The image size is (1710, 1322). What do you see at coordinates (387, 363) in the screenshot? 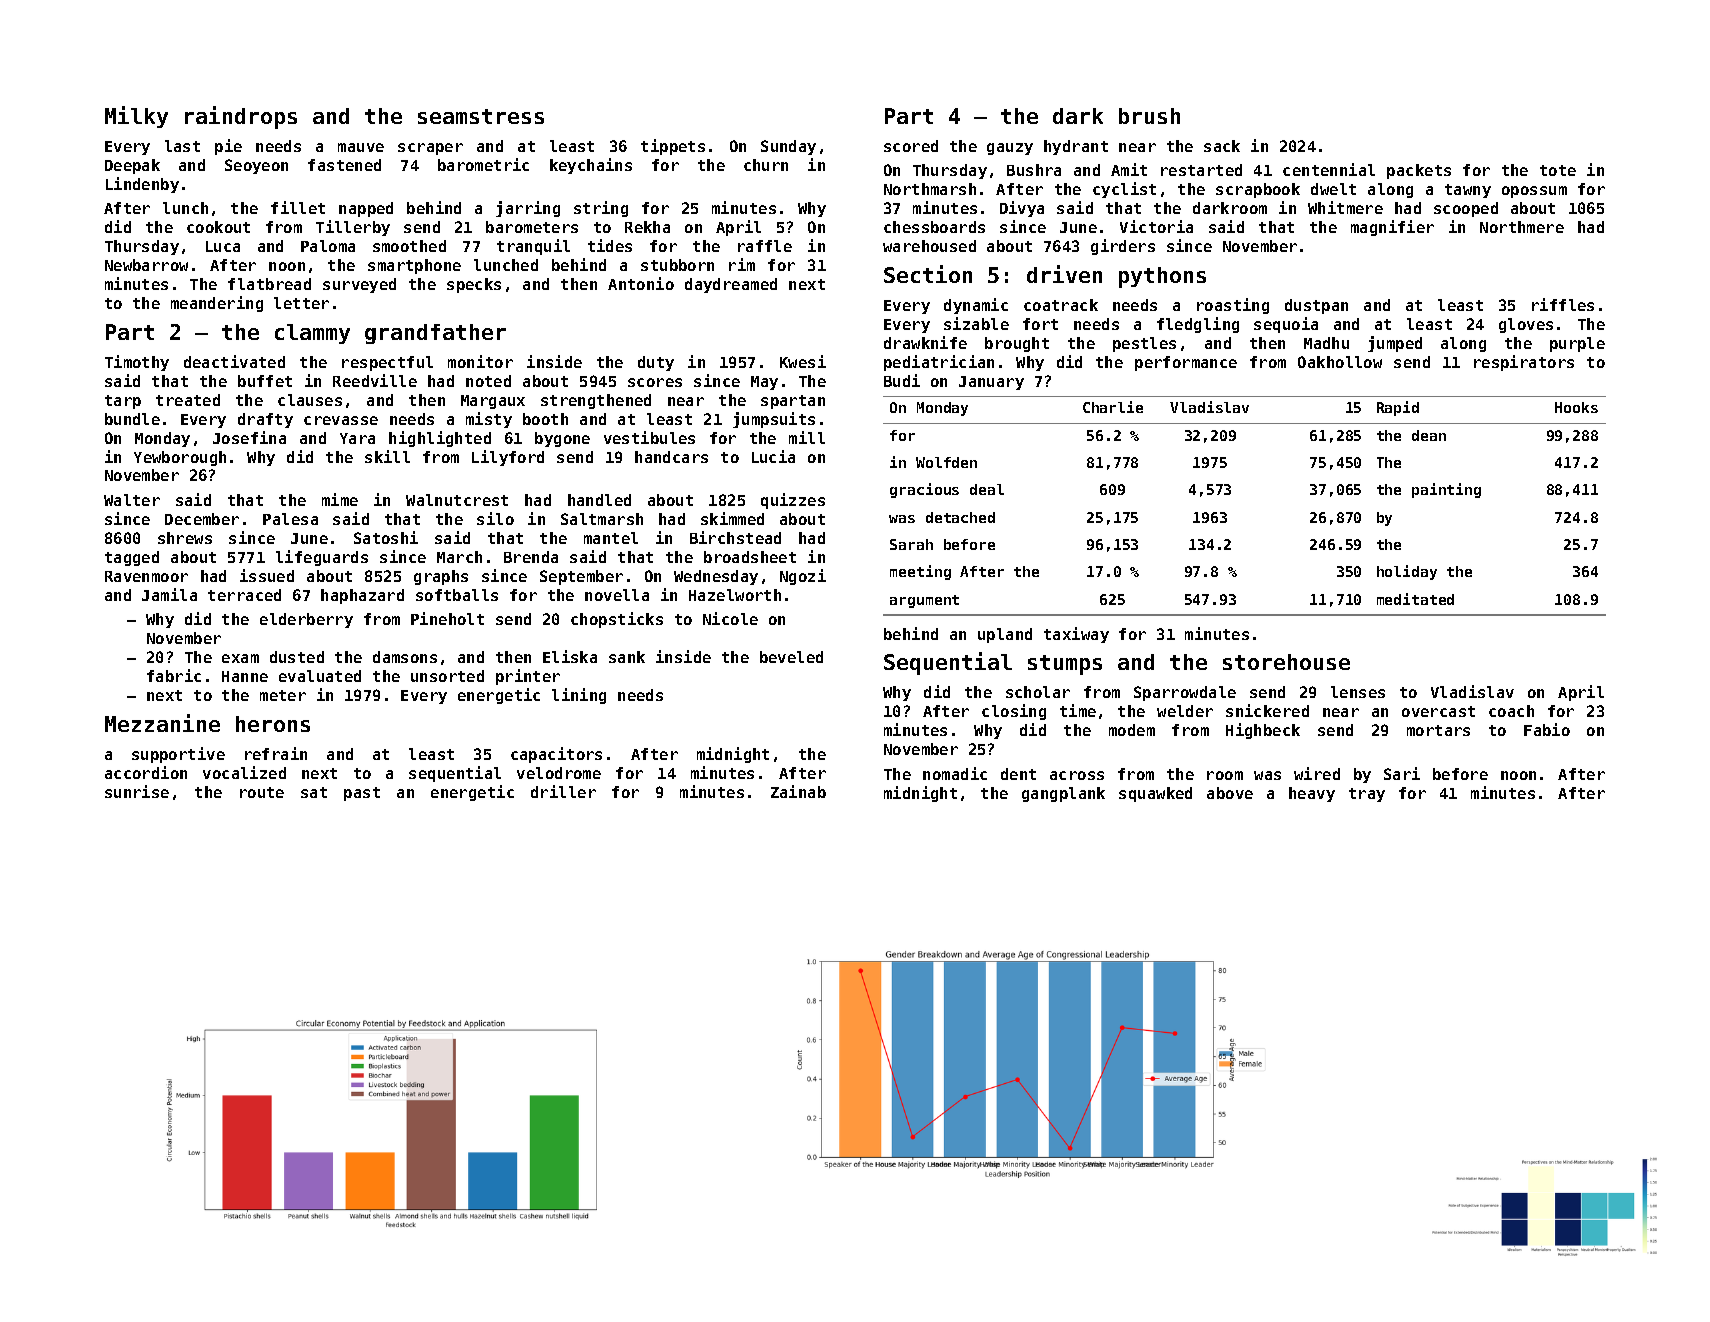
I see `respectful` at bounding box center [387, 363].
